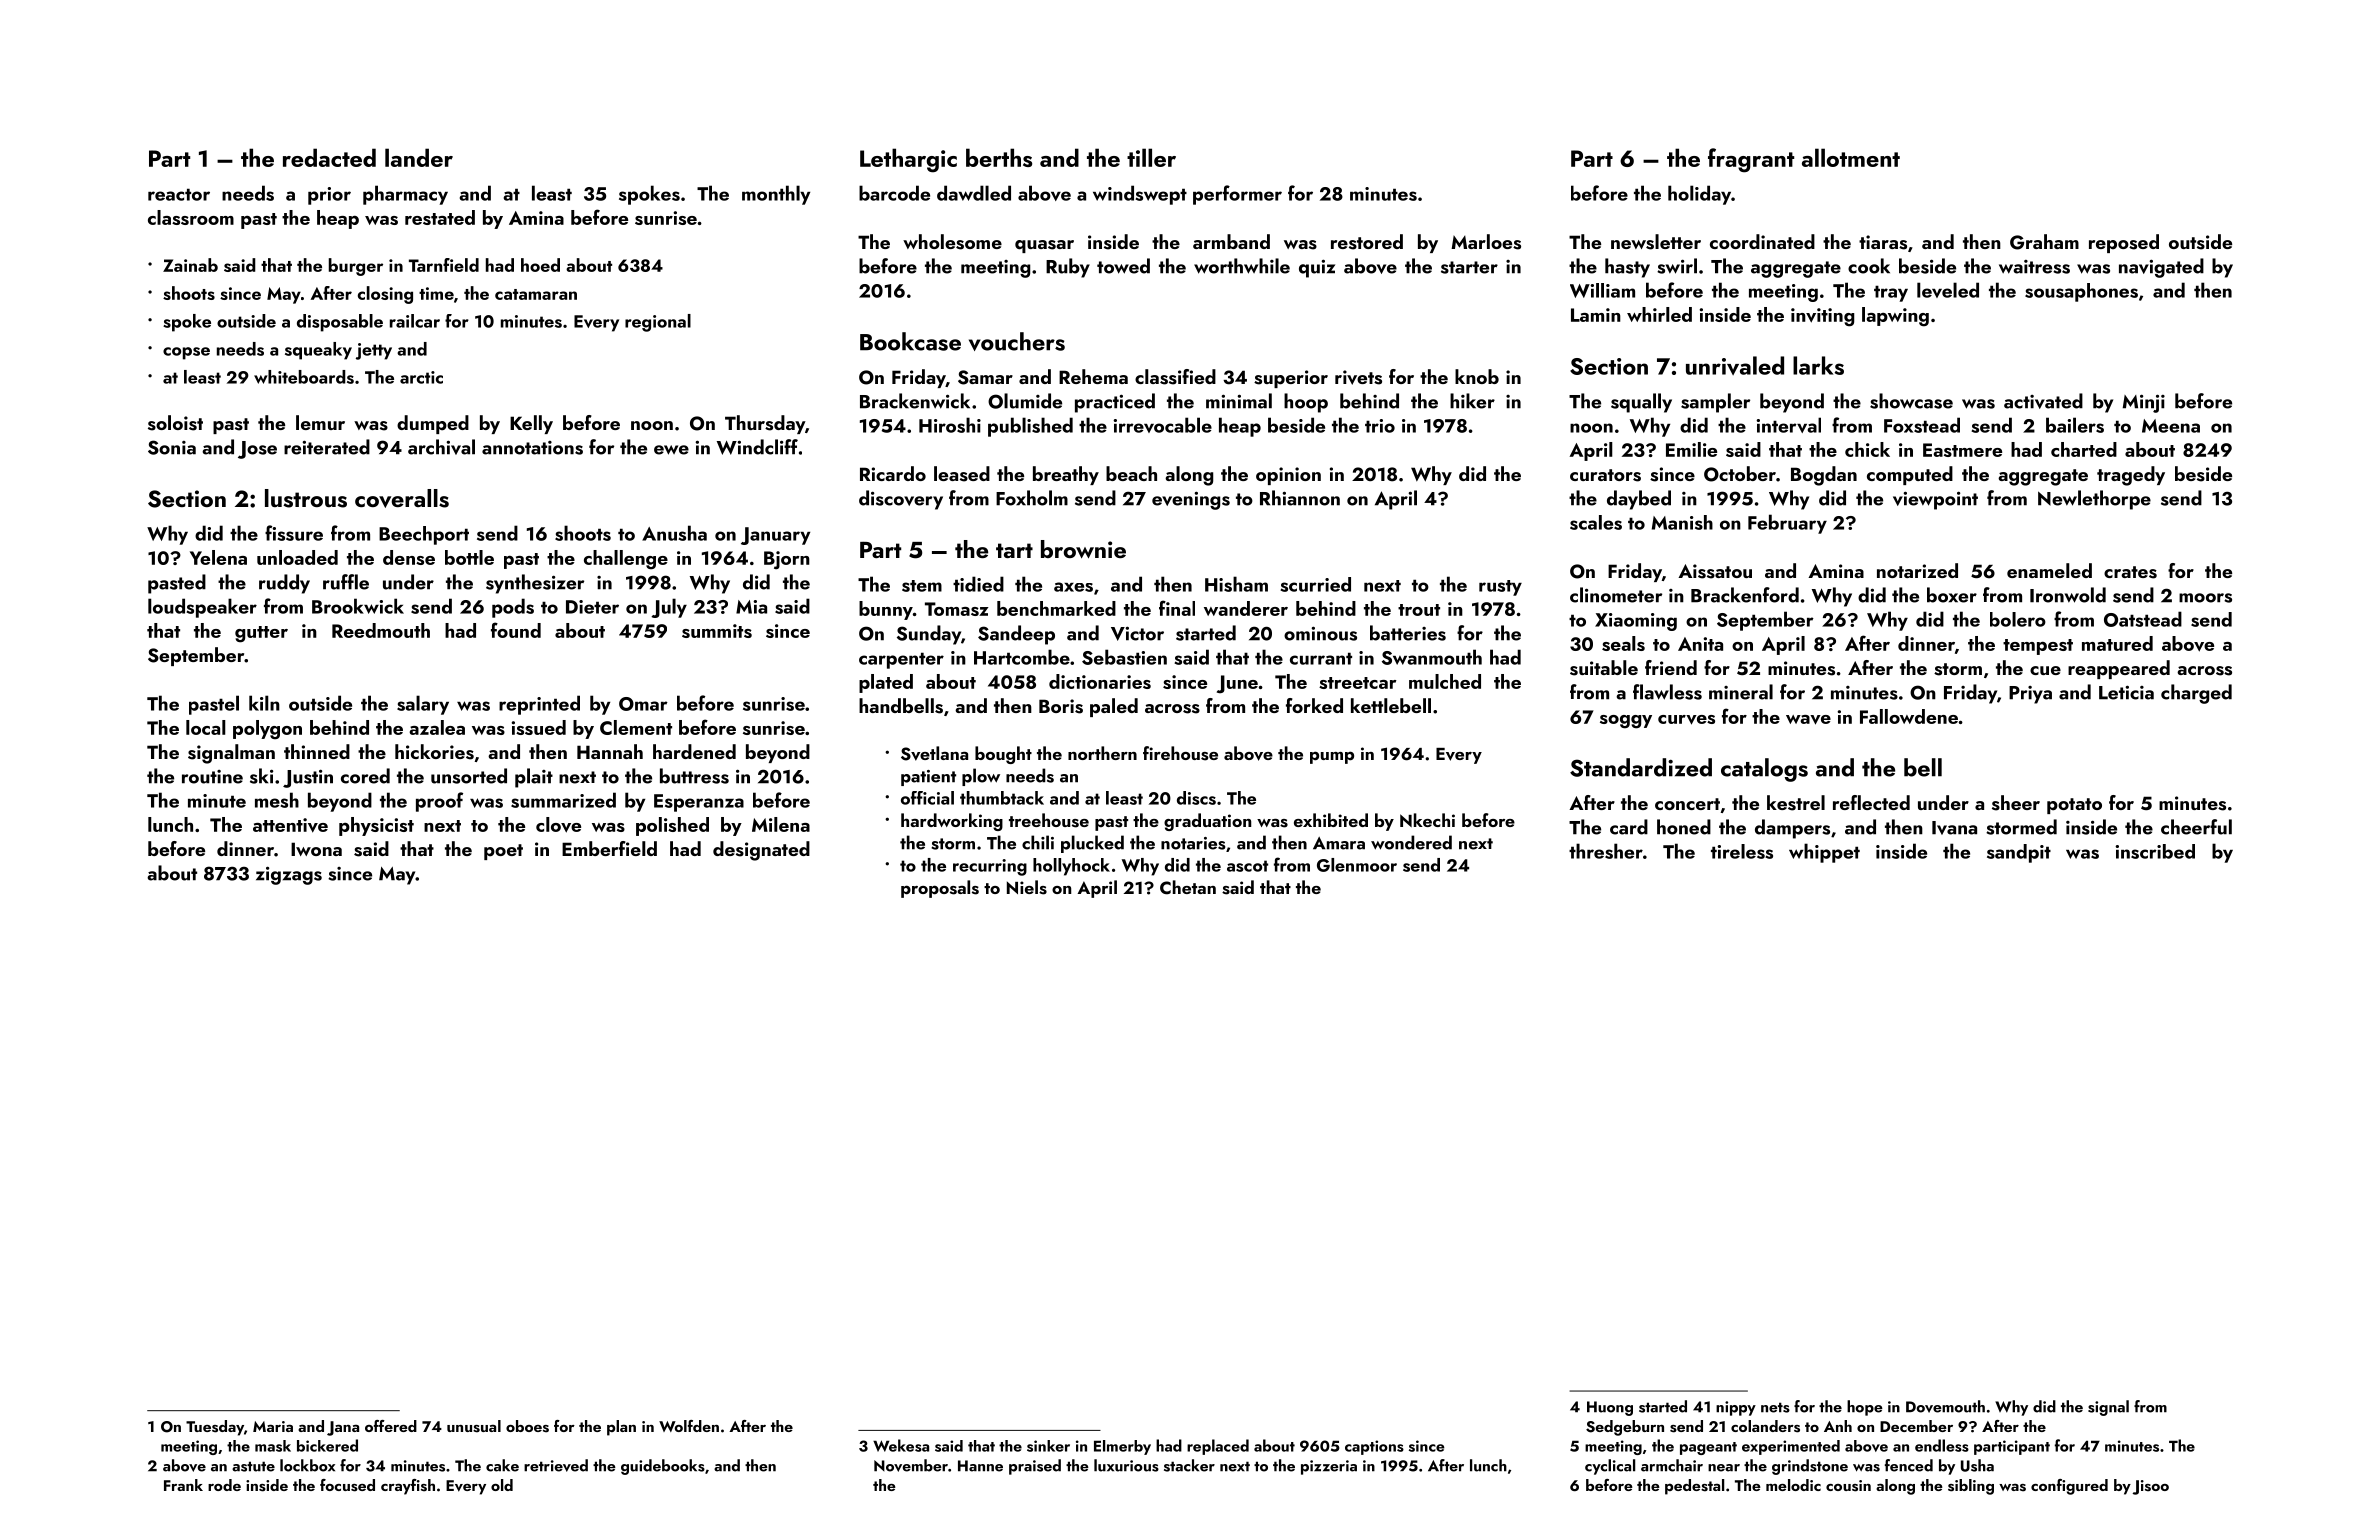 The image size is (2380, 1540). What do you see at coordinates (2155, 851) in the page?
I see `inscribed` at bounding box center [2155, 851].
